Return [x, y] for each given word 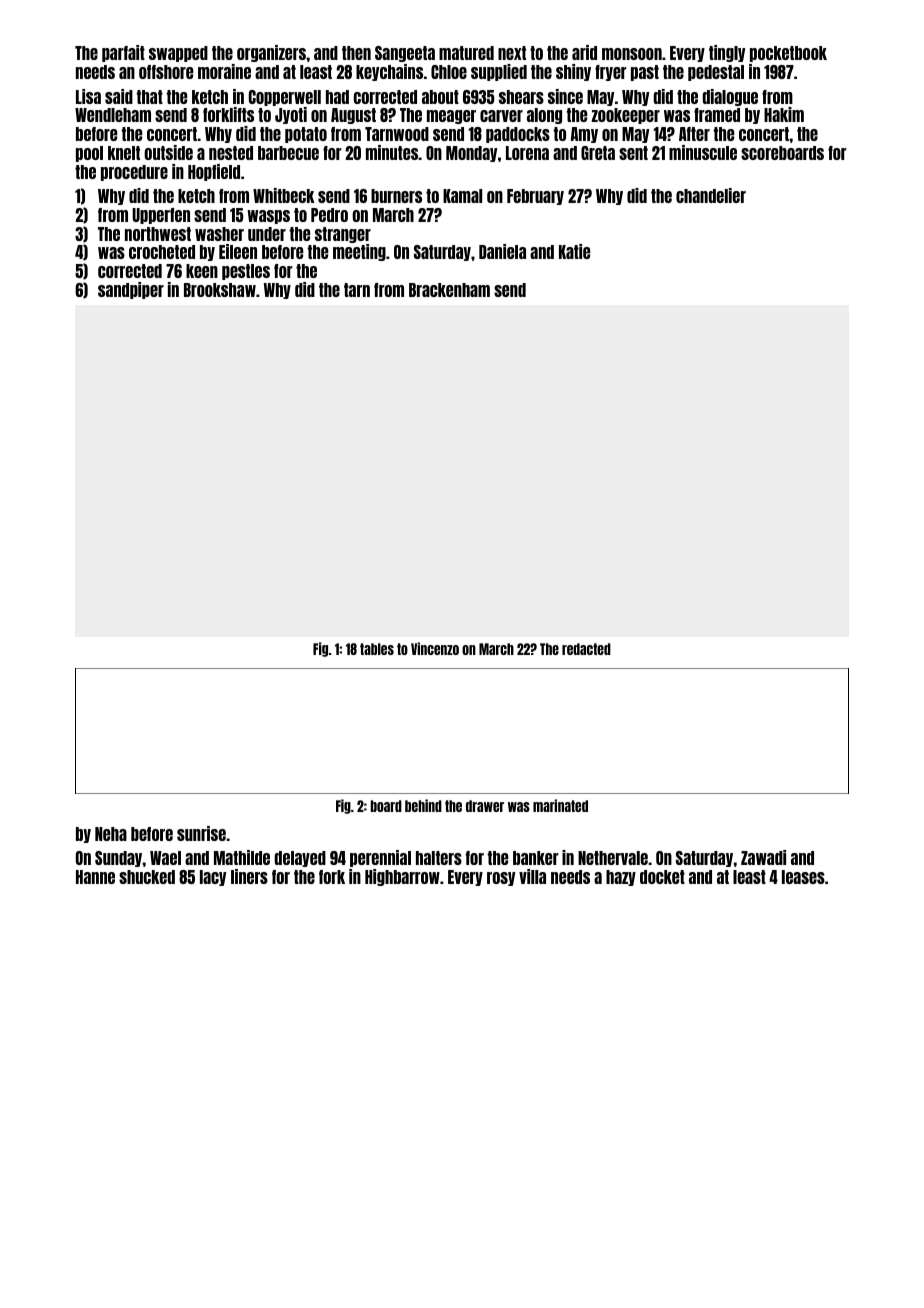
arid [584, 52]
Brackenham [449, 290]
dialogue [730, 97]
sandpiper [131, 290]
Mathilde [242, 857]
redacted [586, 649]
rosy [501, 879]
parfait [123, 53]
